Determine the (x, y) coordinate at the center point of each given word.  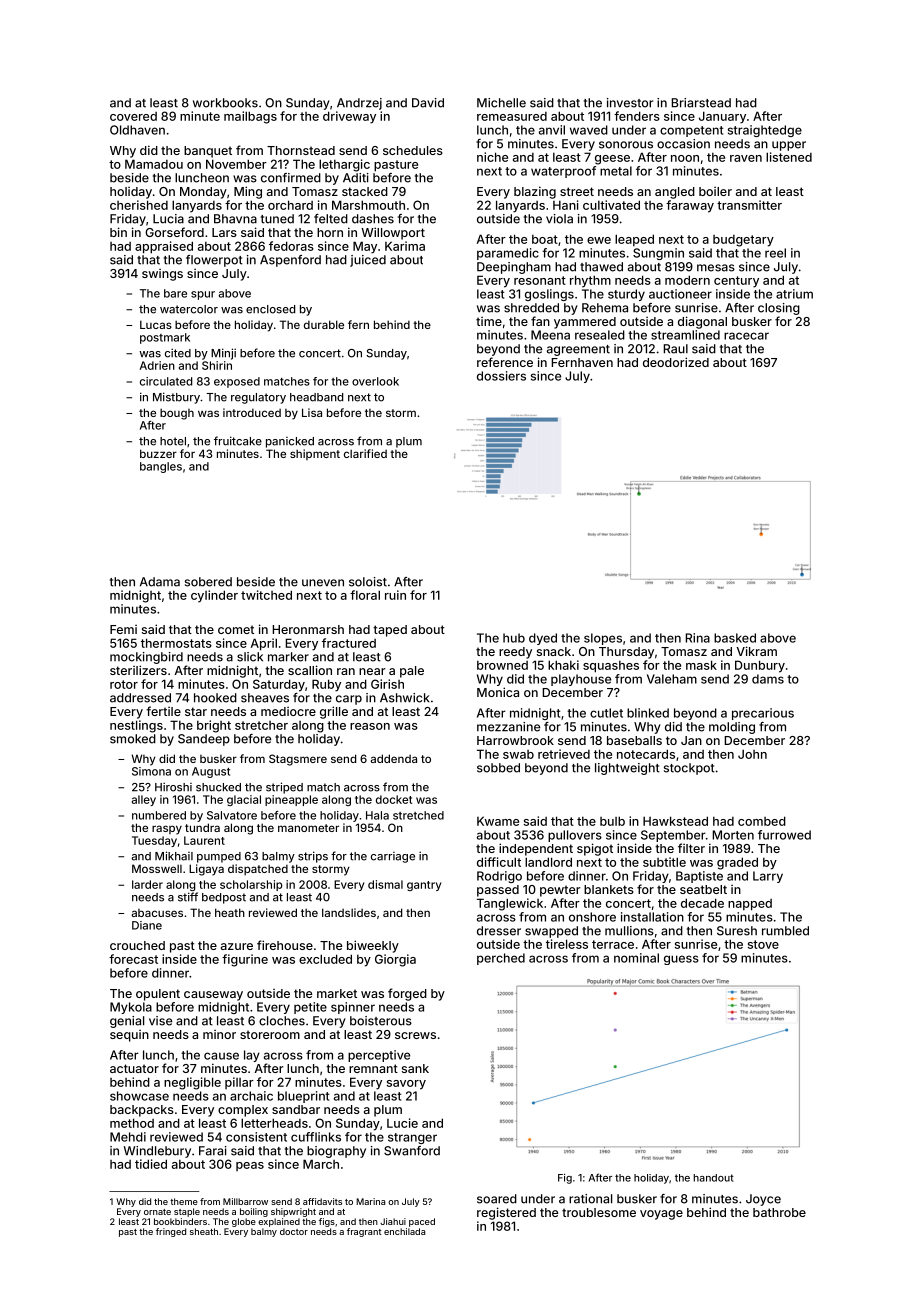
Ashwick (405, 698)
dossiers (501, 376)
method (132, 1123)
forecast (133, 959)
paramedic (508, 254)
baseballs (634, 740)
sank (415, 1068)
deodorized (676, 362)
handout (713, 1178)
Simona (151, 771)
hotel (173, 441)
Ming (248, 192)
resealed (600, 335)
